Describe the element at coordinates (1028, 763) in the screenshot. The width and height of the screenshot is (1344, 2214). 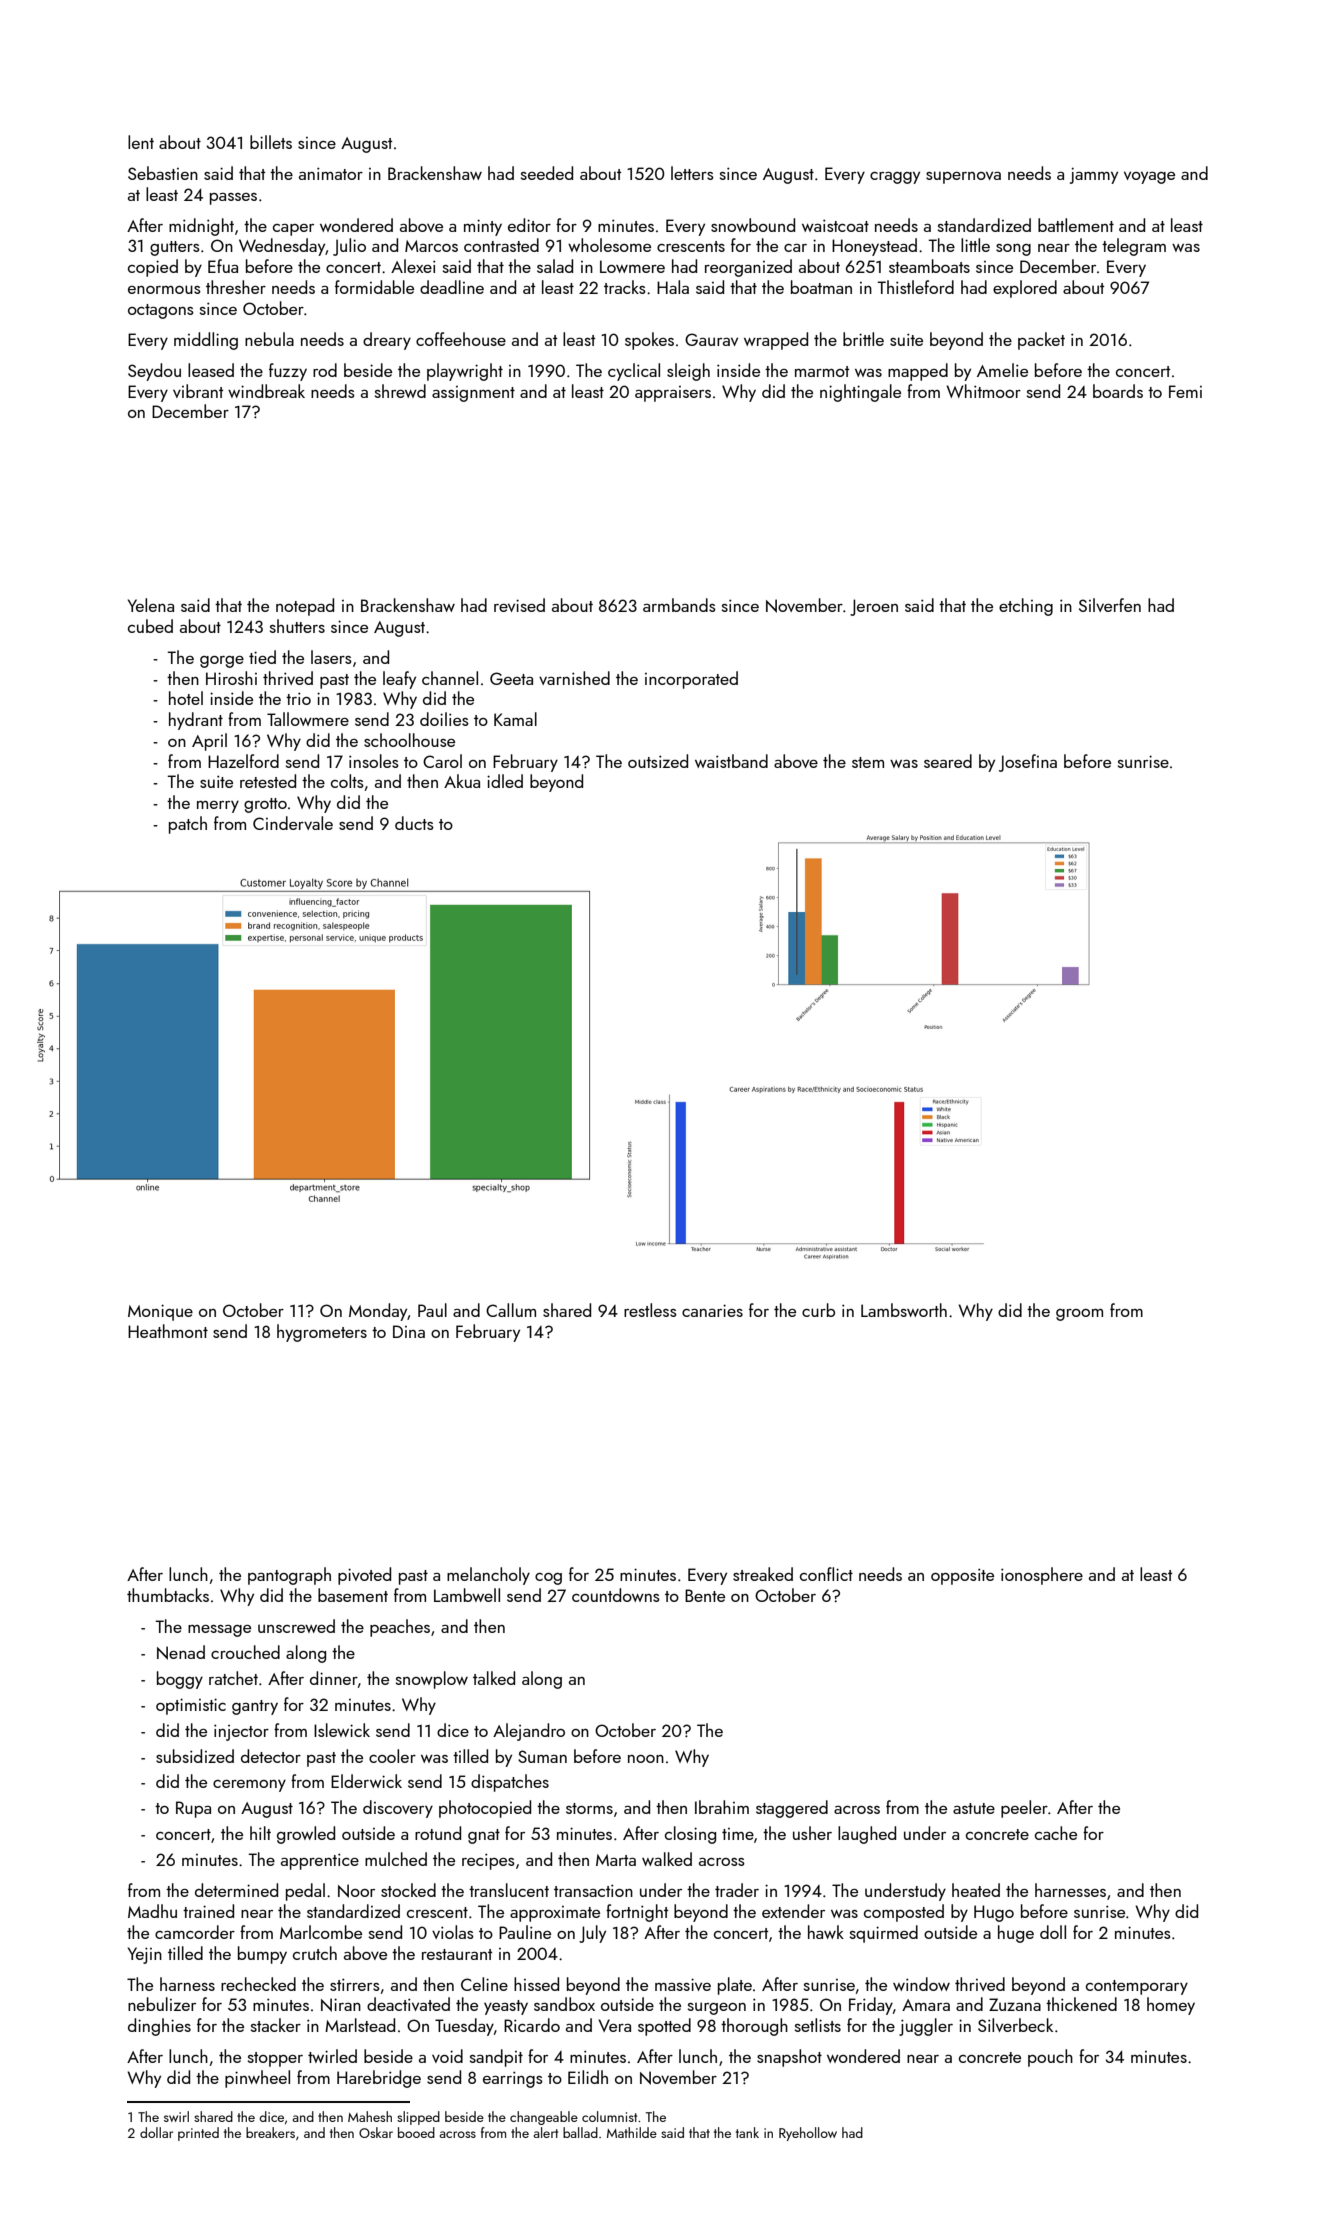
I see `Josefina` at that location.
